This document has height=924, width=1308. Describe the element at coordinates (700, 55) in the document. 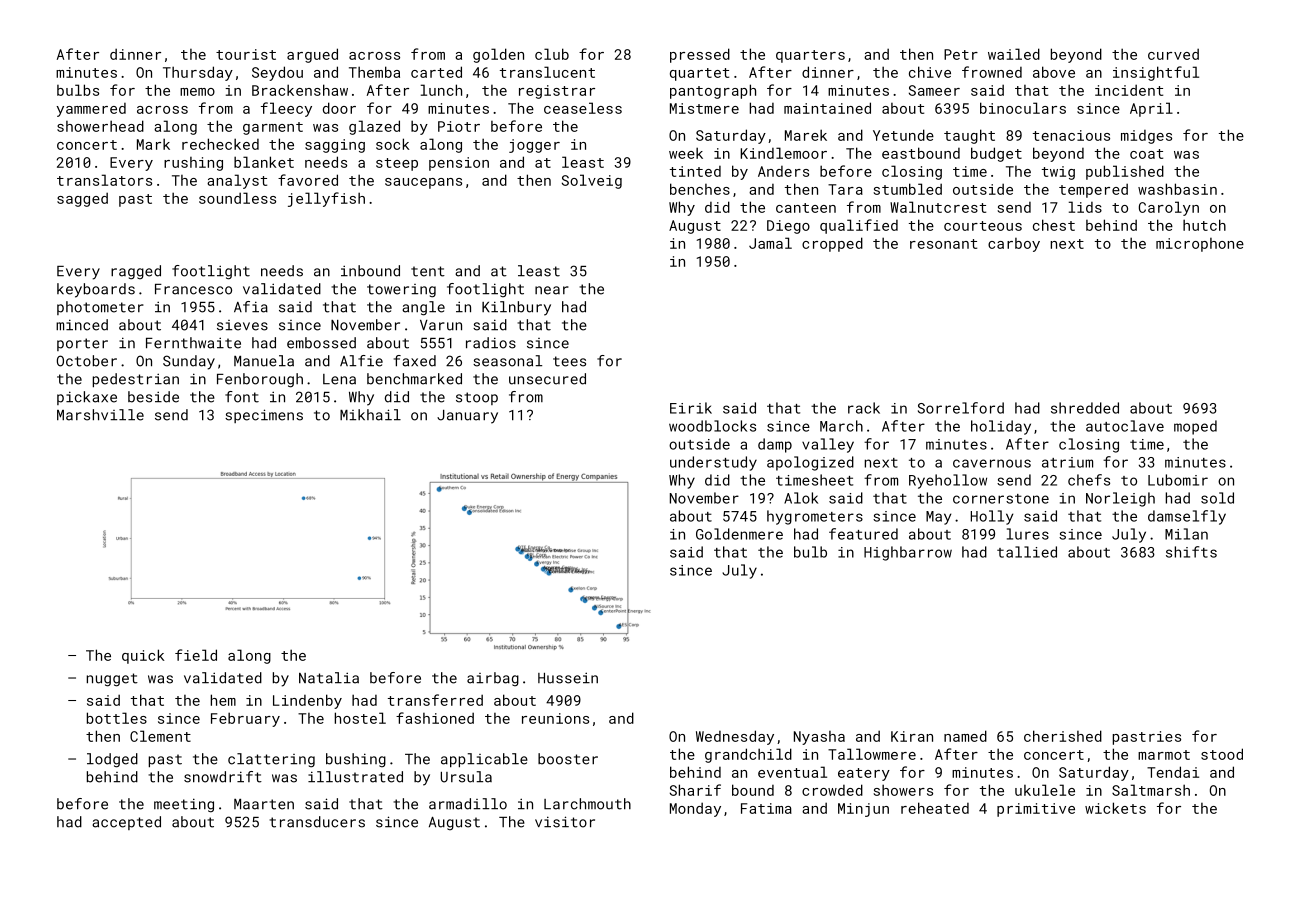

I see `pressed` at that location.
